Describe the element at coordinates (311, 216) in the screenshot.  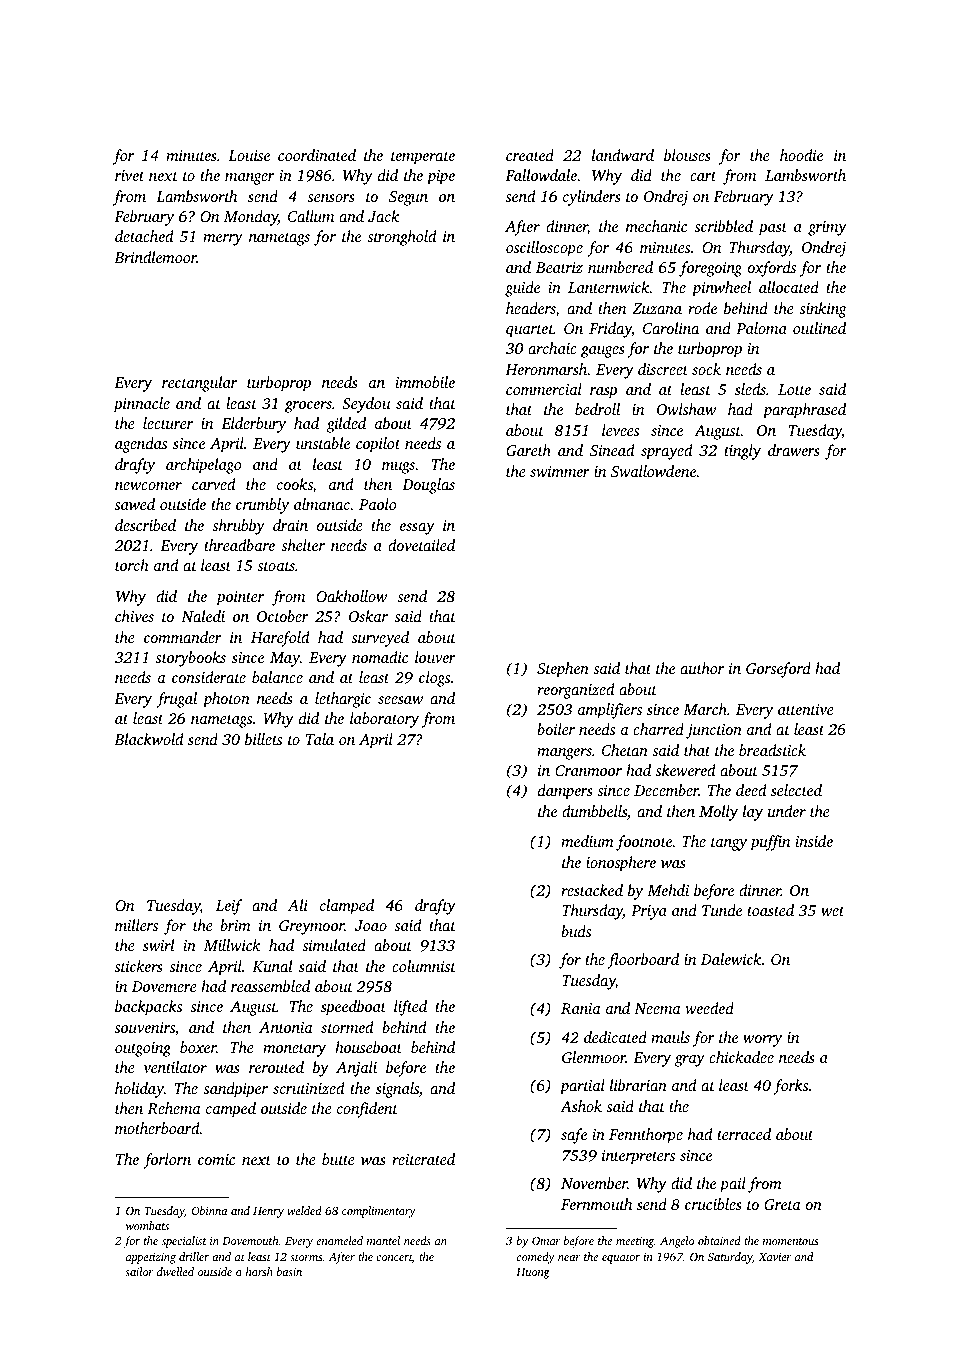
I see `Callum` at that location.
